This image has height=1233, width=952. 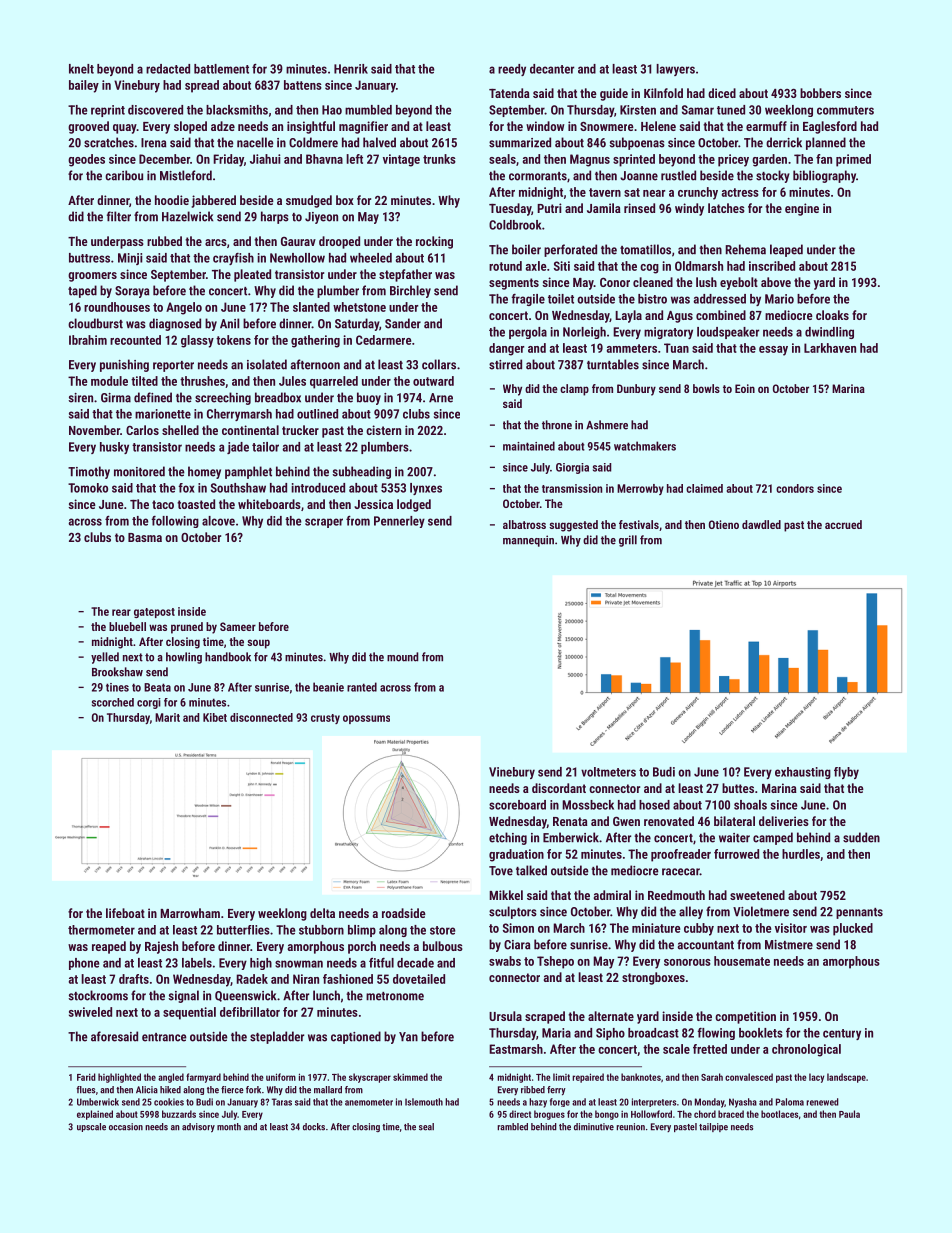 I want to click on inscribed, so click(x=772, y=266).
